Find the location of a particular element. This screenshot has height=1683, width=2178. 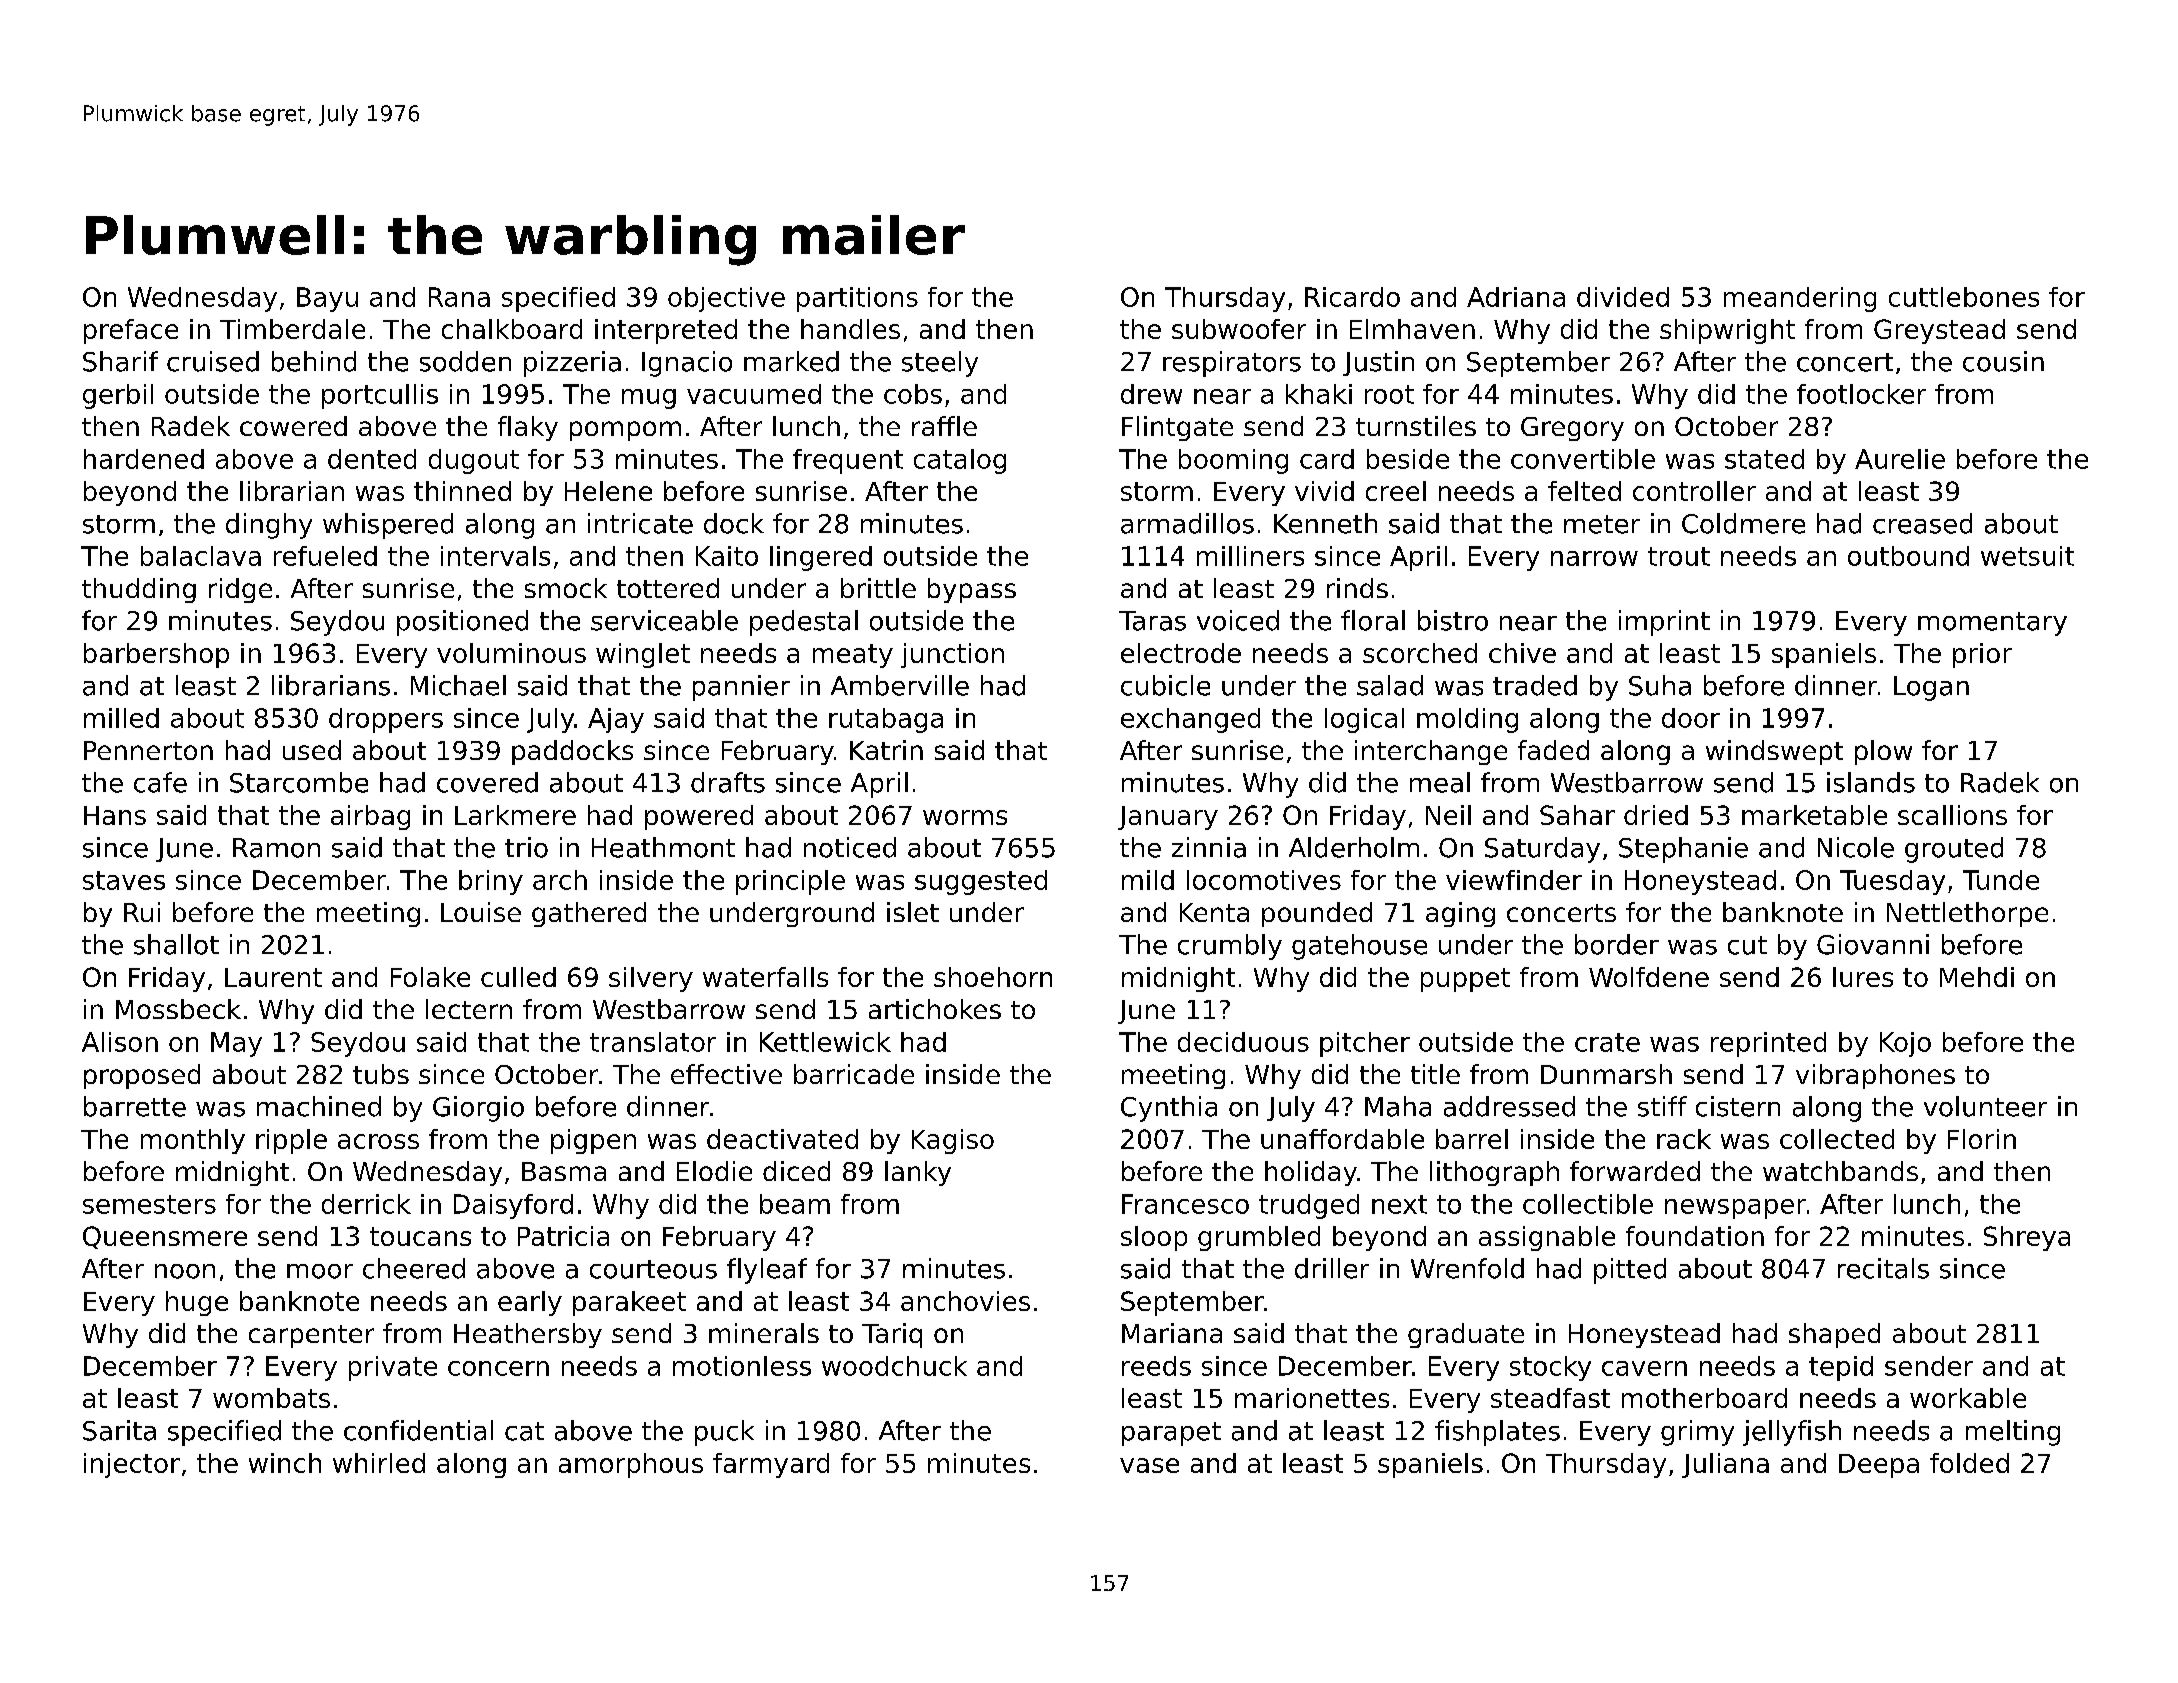

droppers is located at coordinates (386, 720).
